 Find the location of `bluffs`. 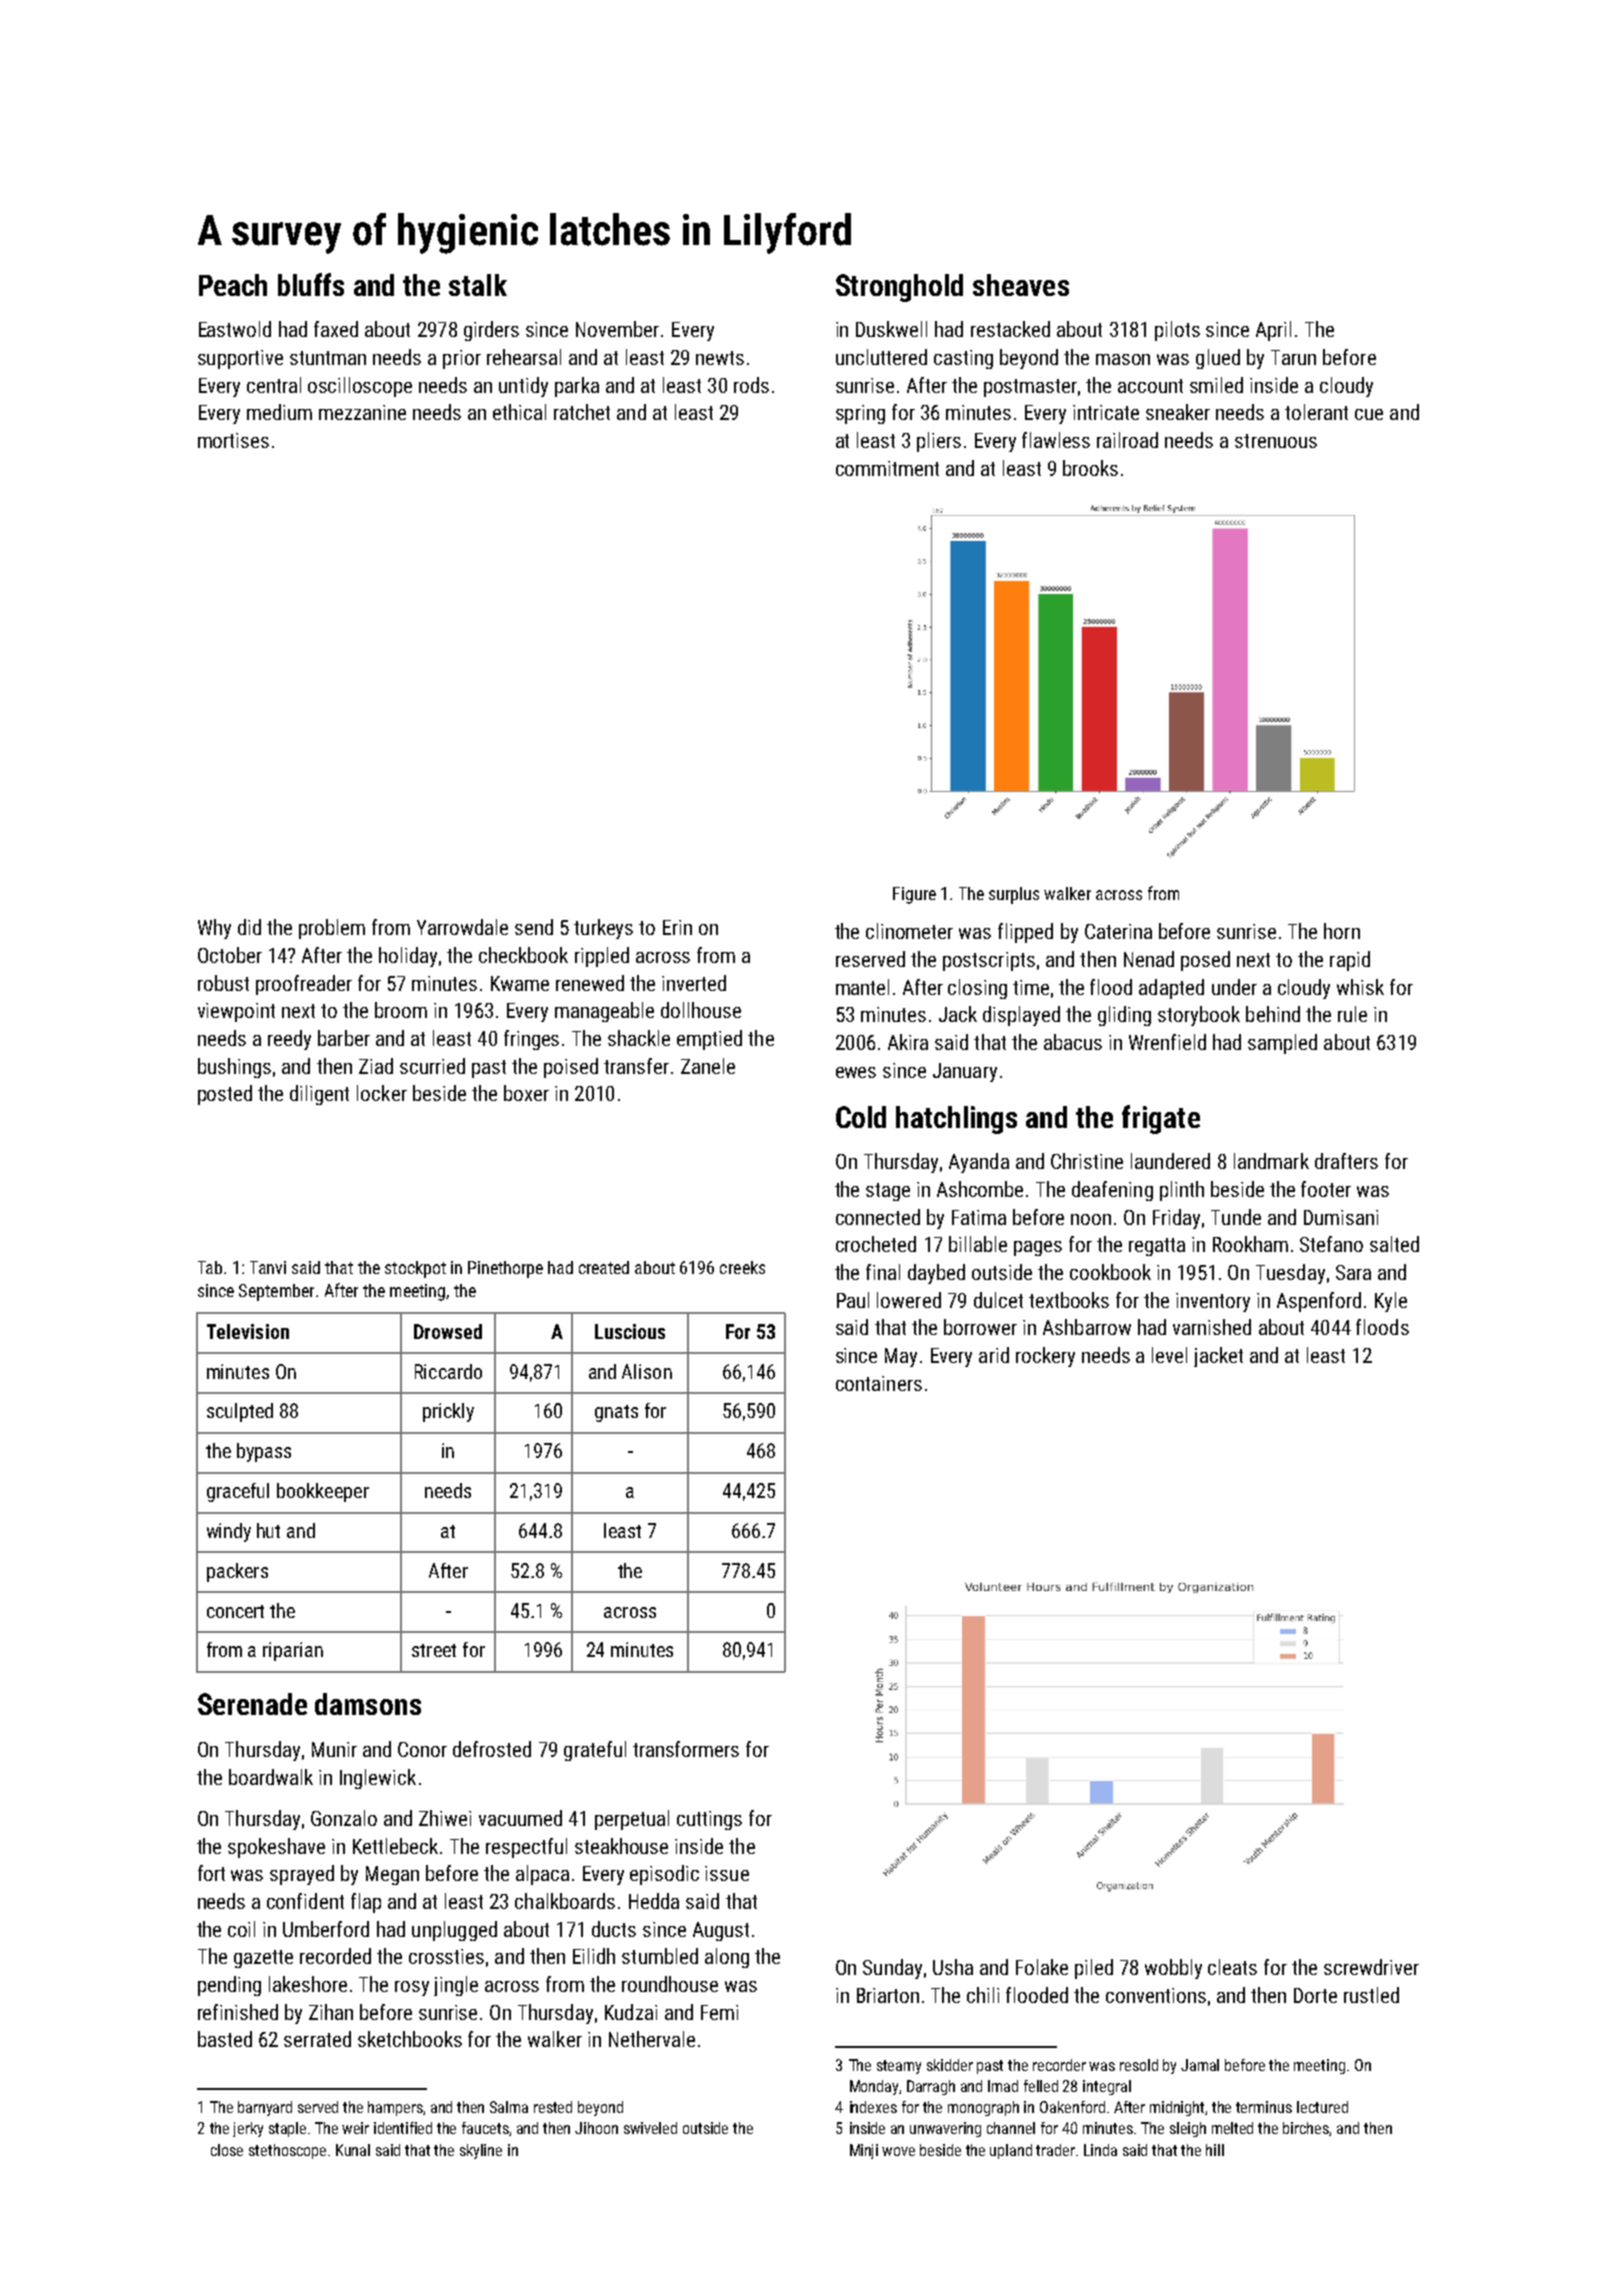

bluffs is located at coordinates (311, 284).
